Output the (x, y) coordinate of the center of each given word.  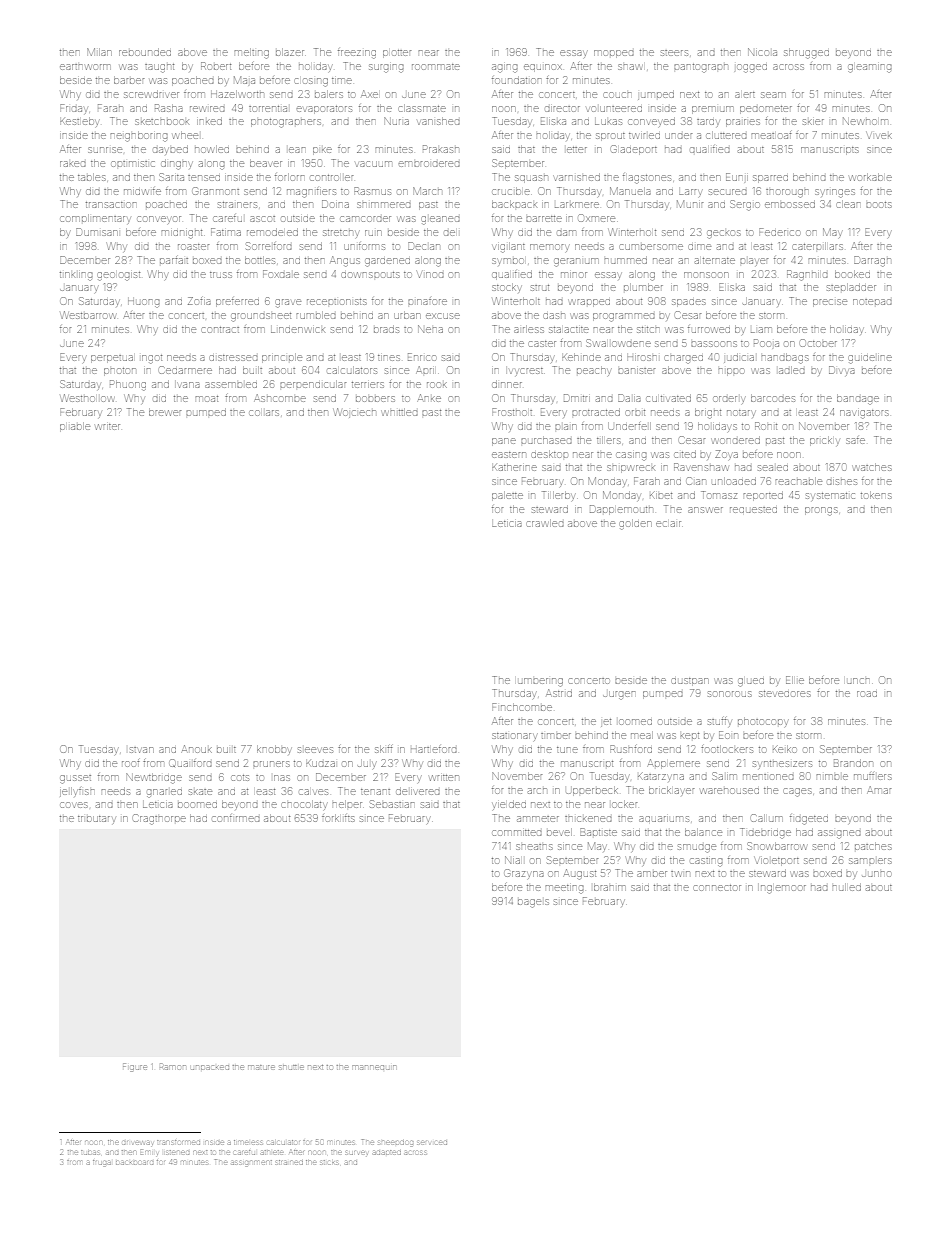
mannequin (374, 1067)
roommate (436, 67)
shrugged (806, 54)
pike (322, 151)
